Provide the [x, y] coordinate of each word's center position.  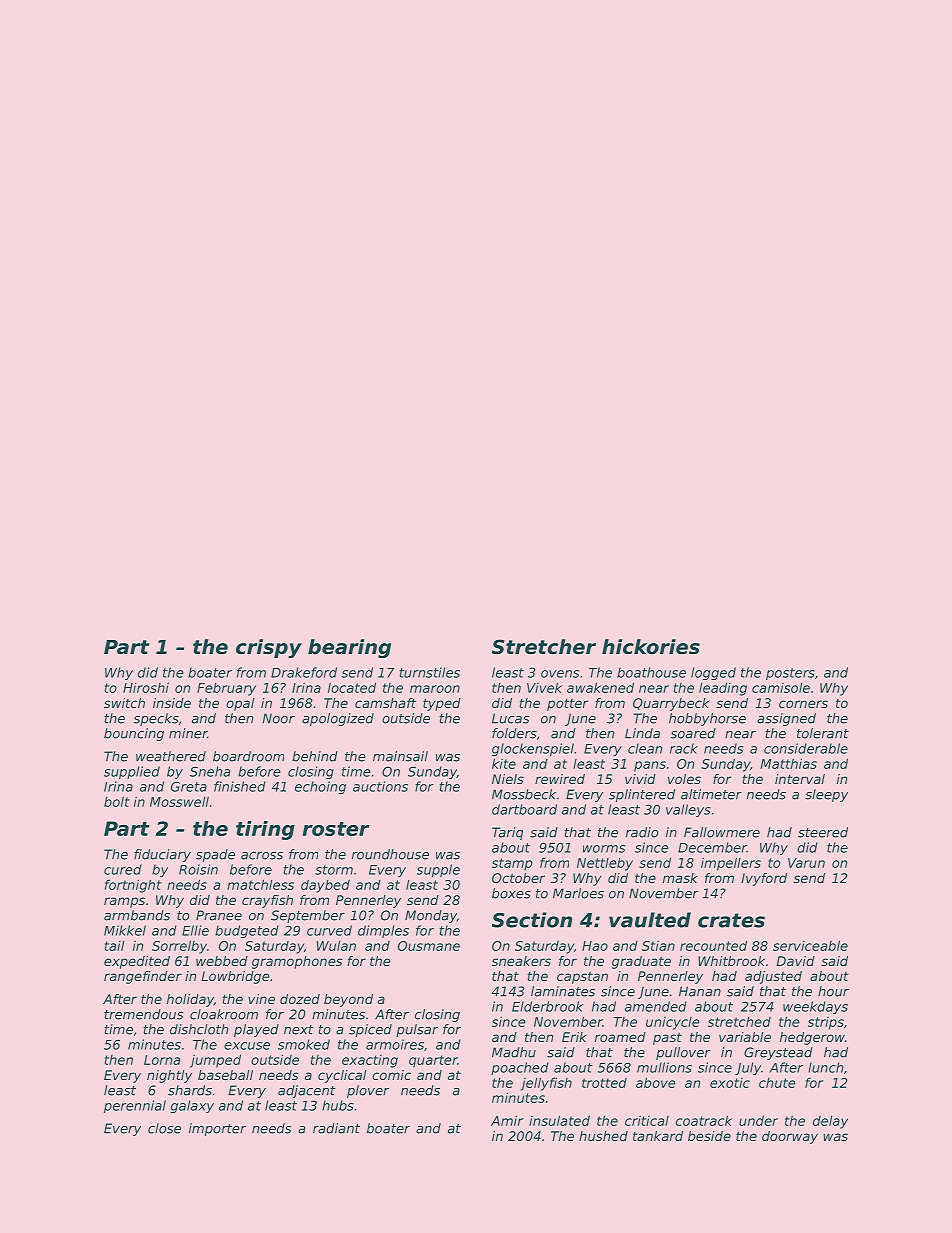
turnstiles [430, 672]
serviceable [810, 945]
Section [532, 920]
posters [790, 674]
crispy [269, 648]
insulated [559, 1120]
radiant [336, 1128]
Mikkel [125, 930]
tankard [658, 1136]
